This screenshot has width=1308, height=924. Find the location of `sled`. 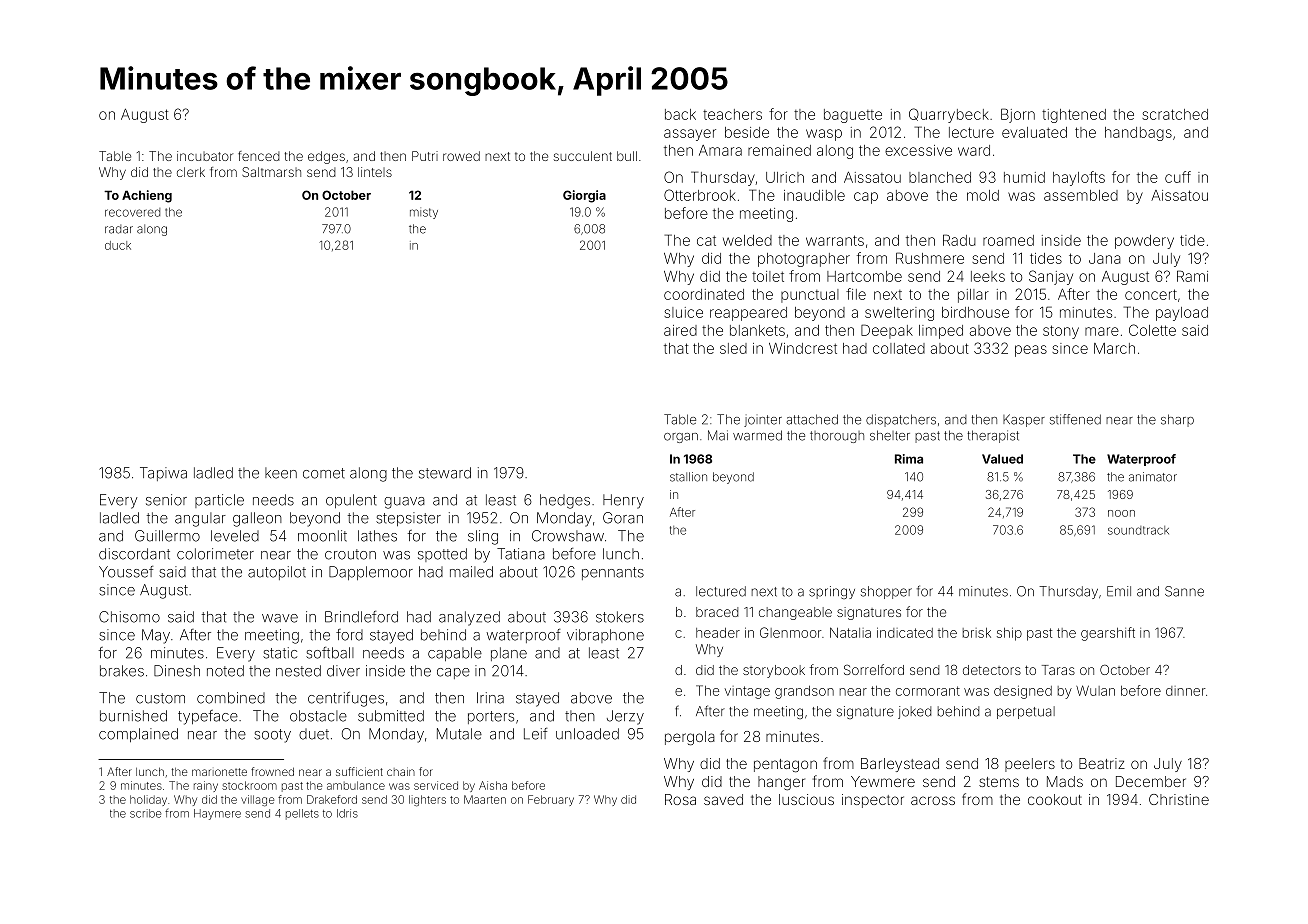

sled is located at coordinates (733, 348).
